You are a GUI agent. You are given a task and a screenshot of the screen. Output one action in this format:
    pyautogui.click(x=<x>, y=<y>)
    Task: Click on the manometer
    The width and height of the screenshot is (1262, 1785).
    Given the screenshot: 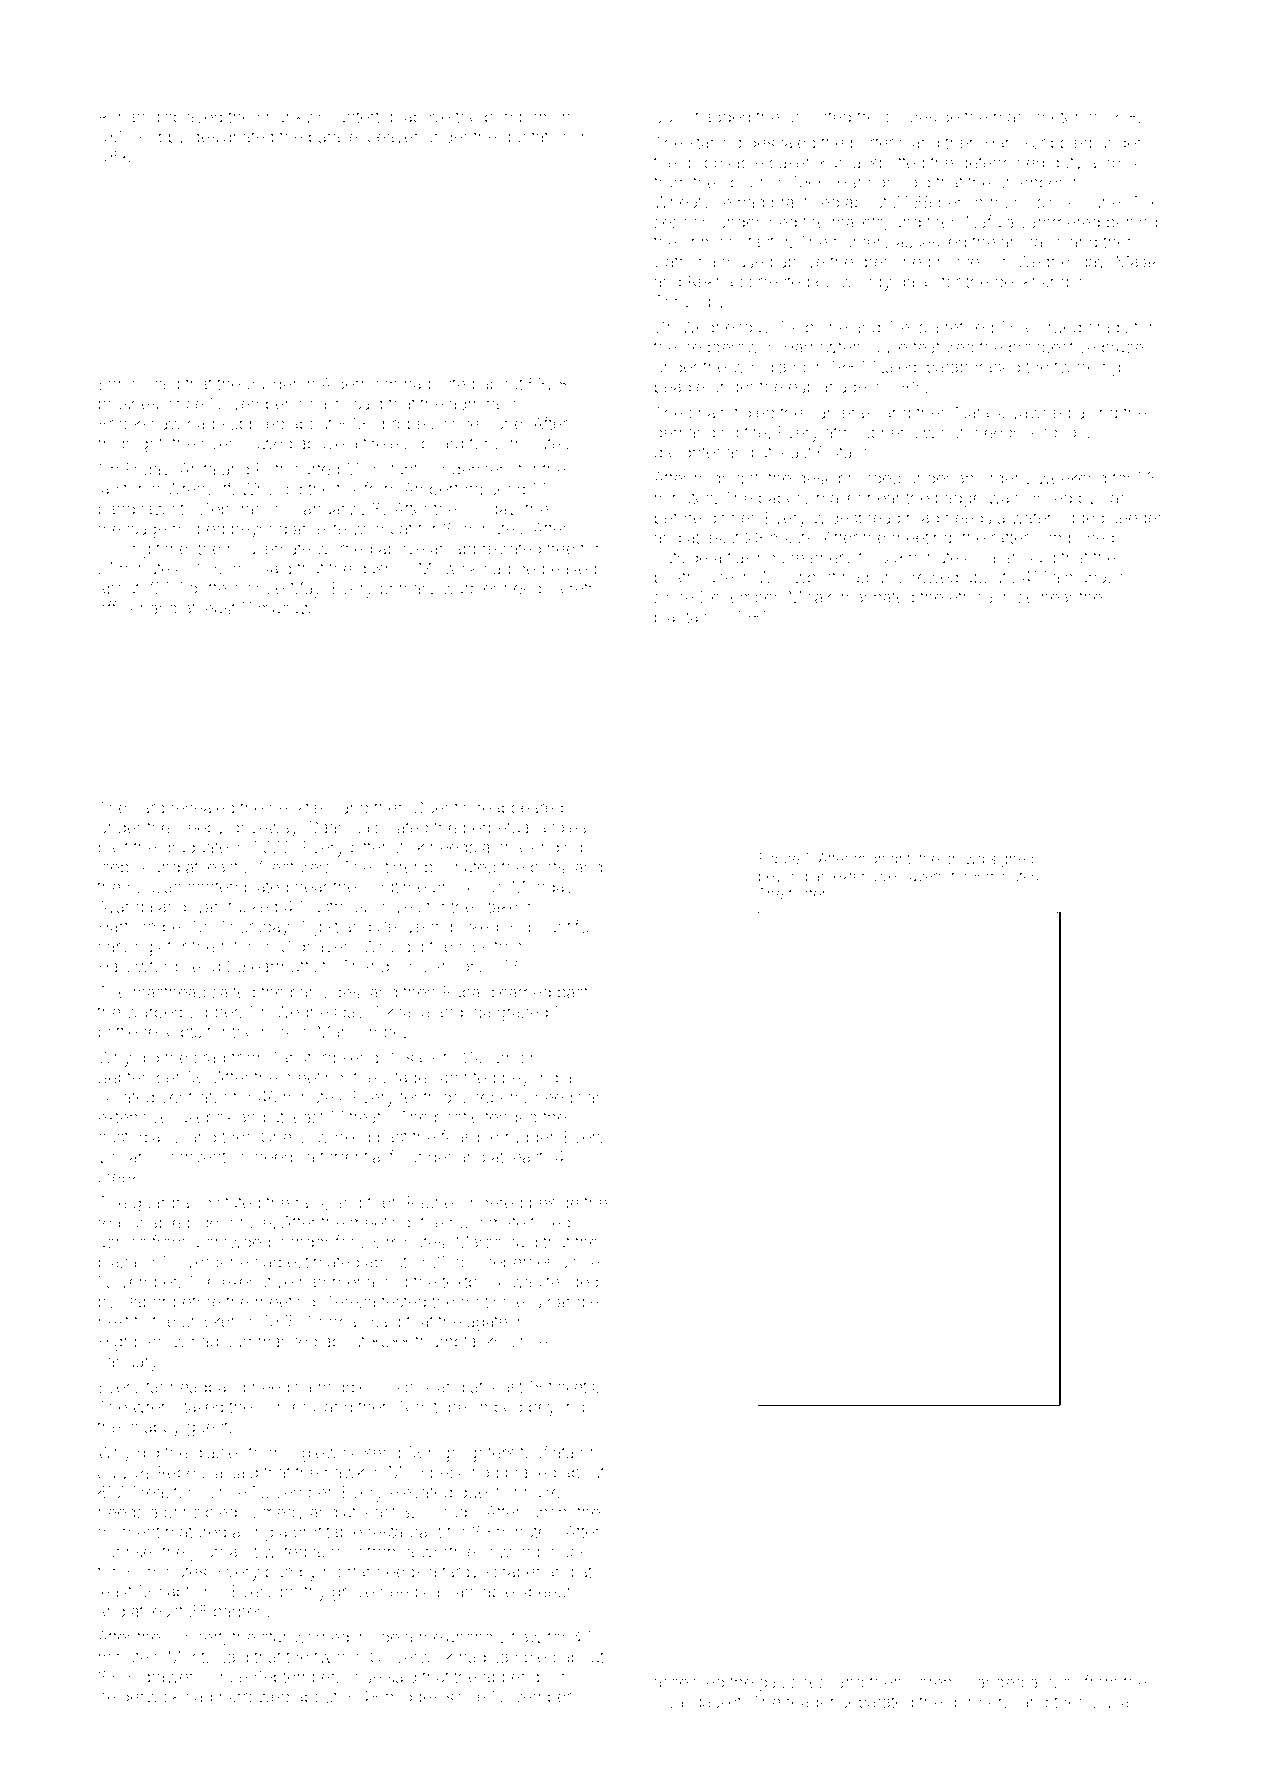 What is the action you would take?
    pyautogui.click(x=1036, y=117)
